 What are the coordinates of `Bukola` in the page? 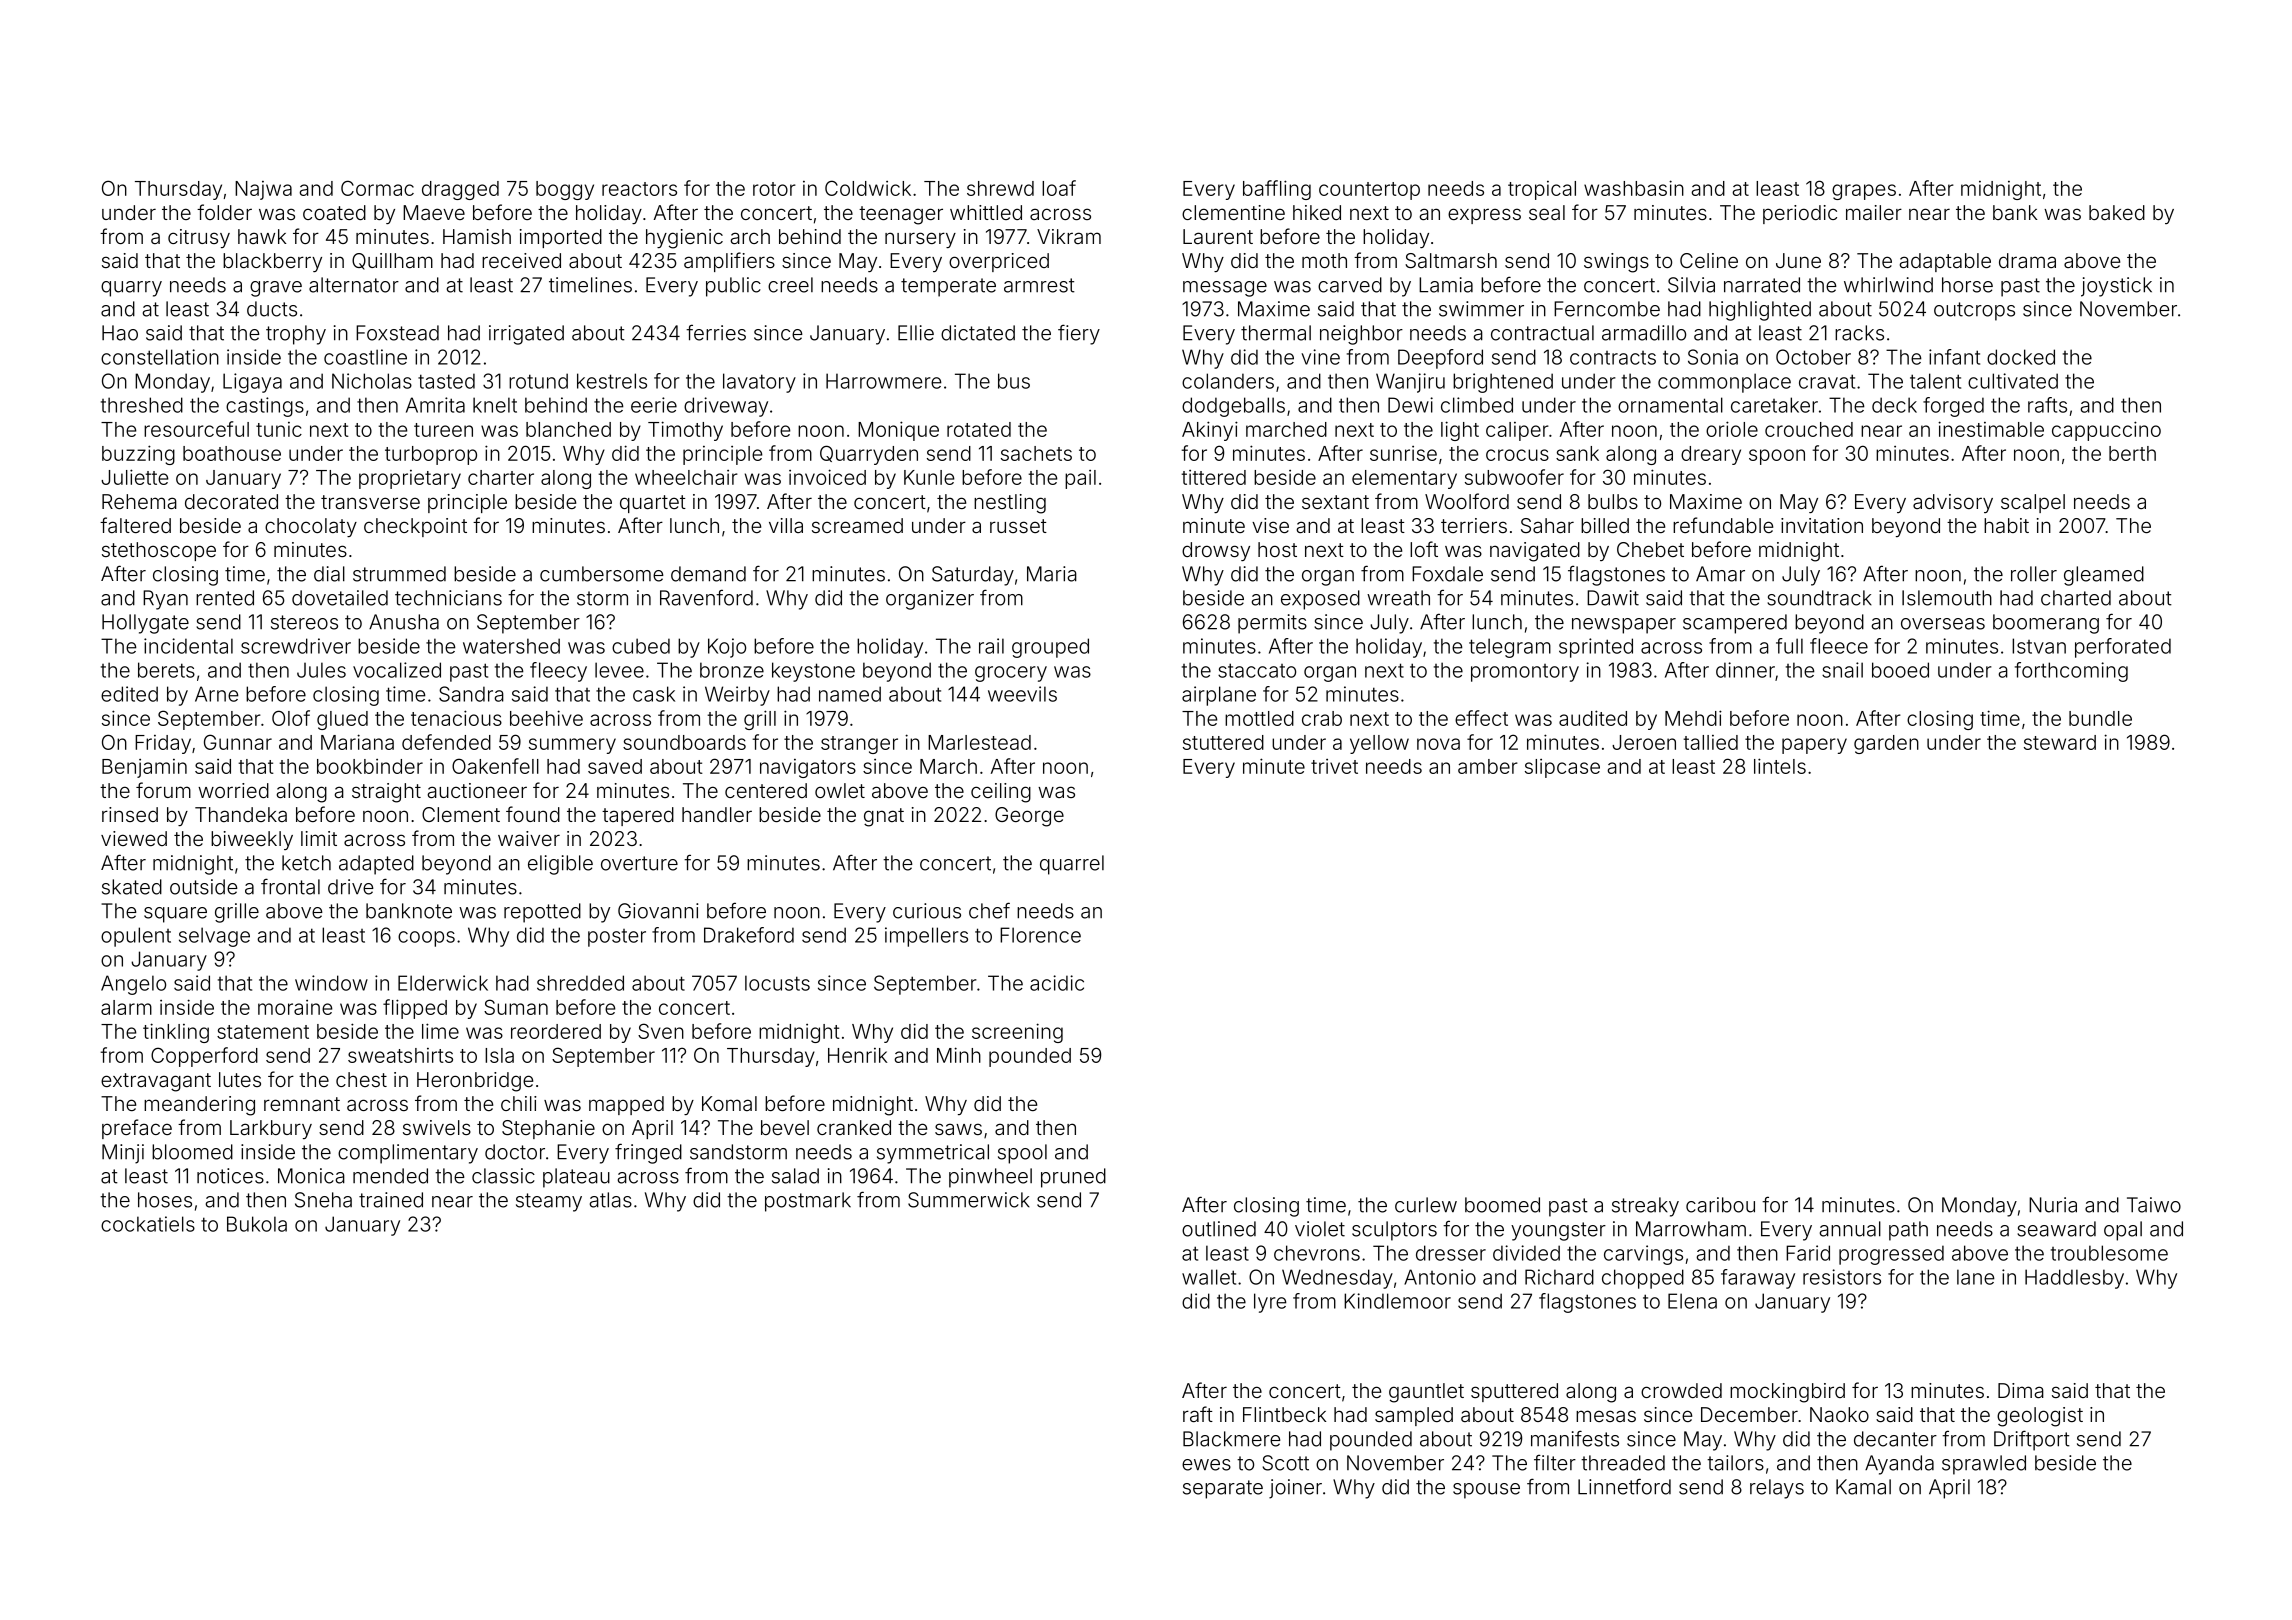 It's located at (257, 1224).
